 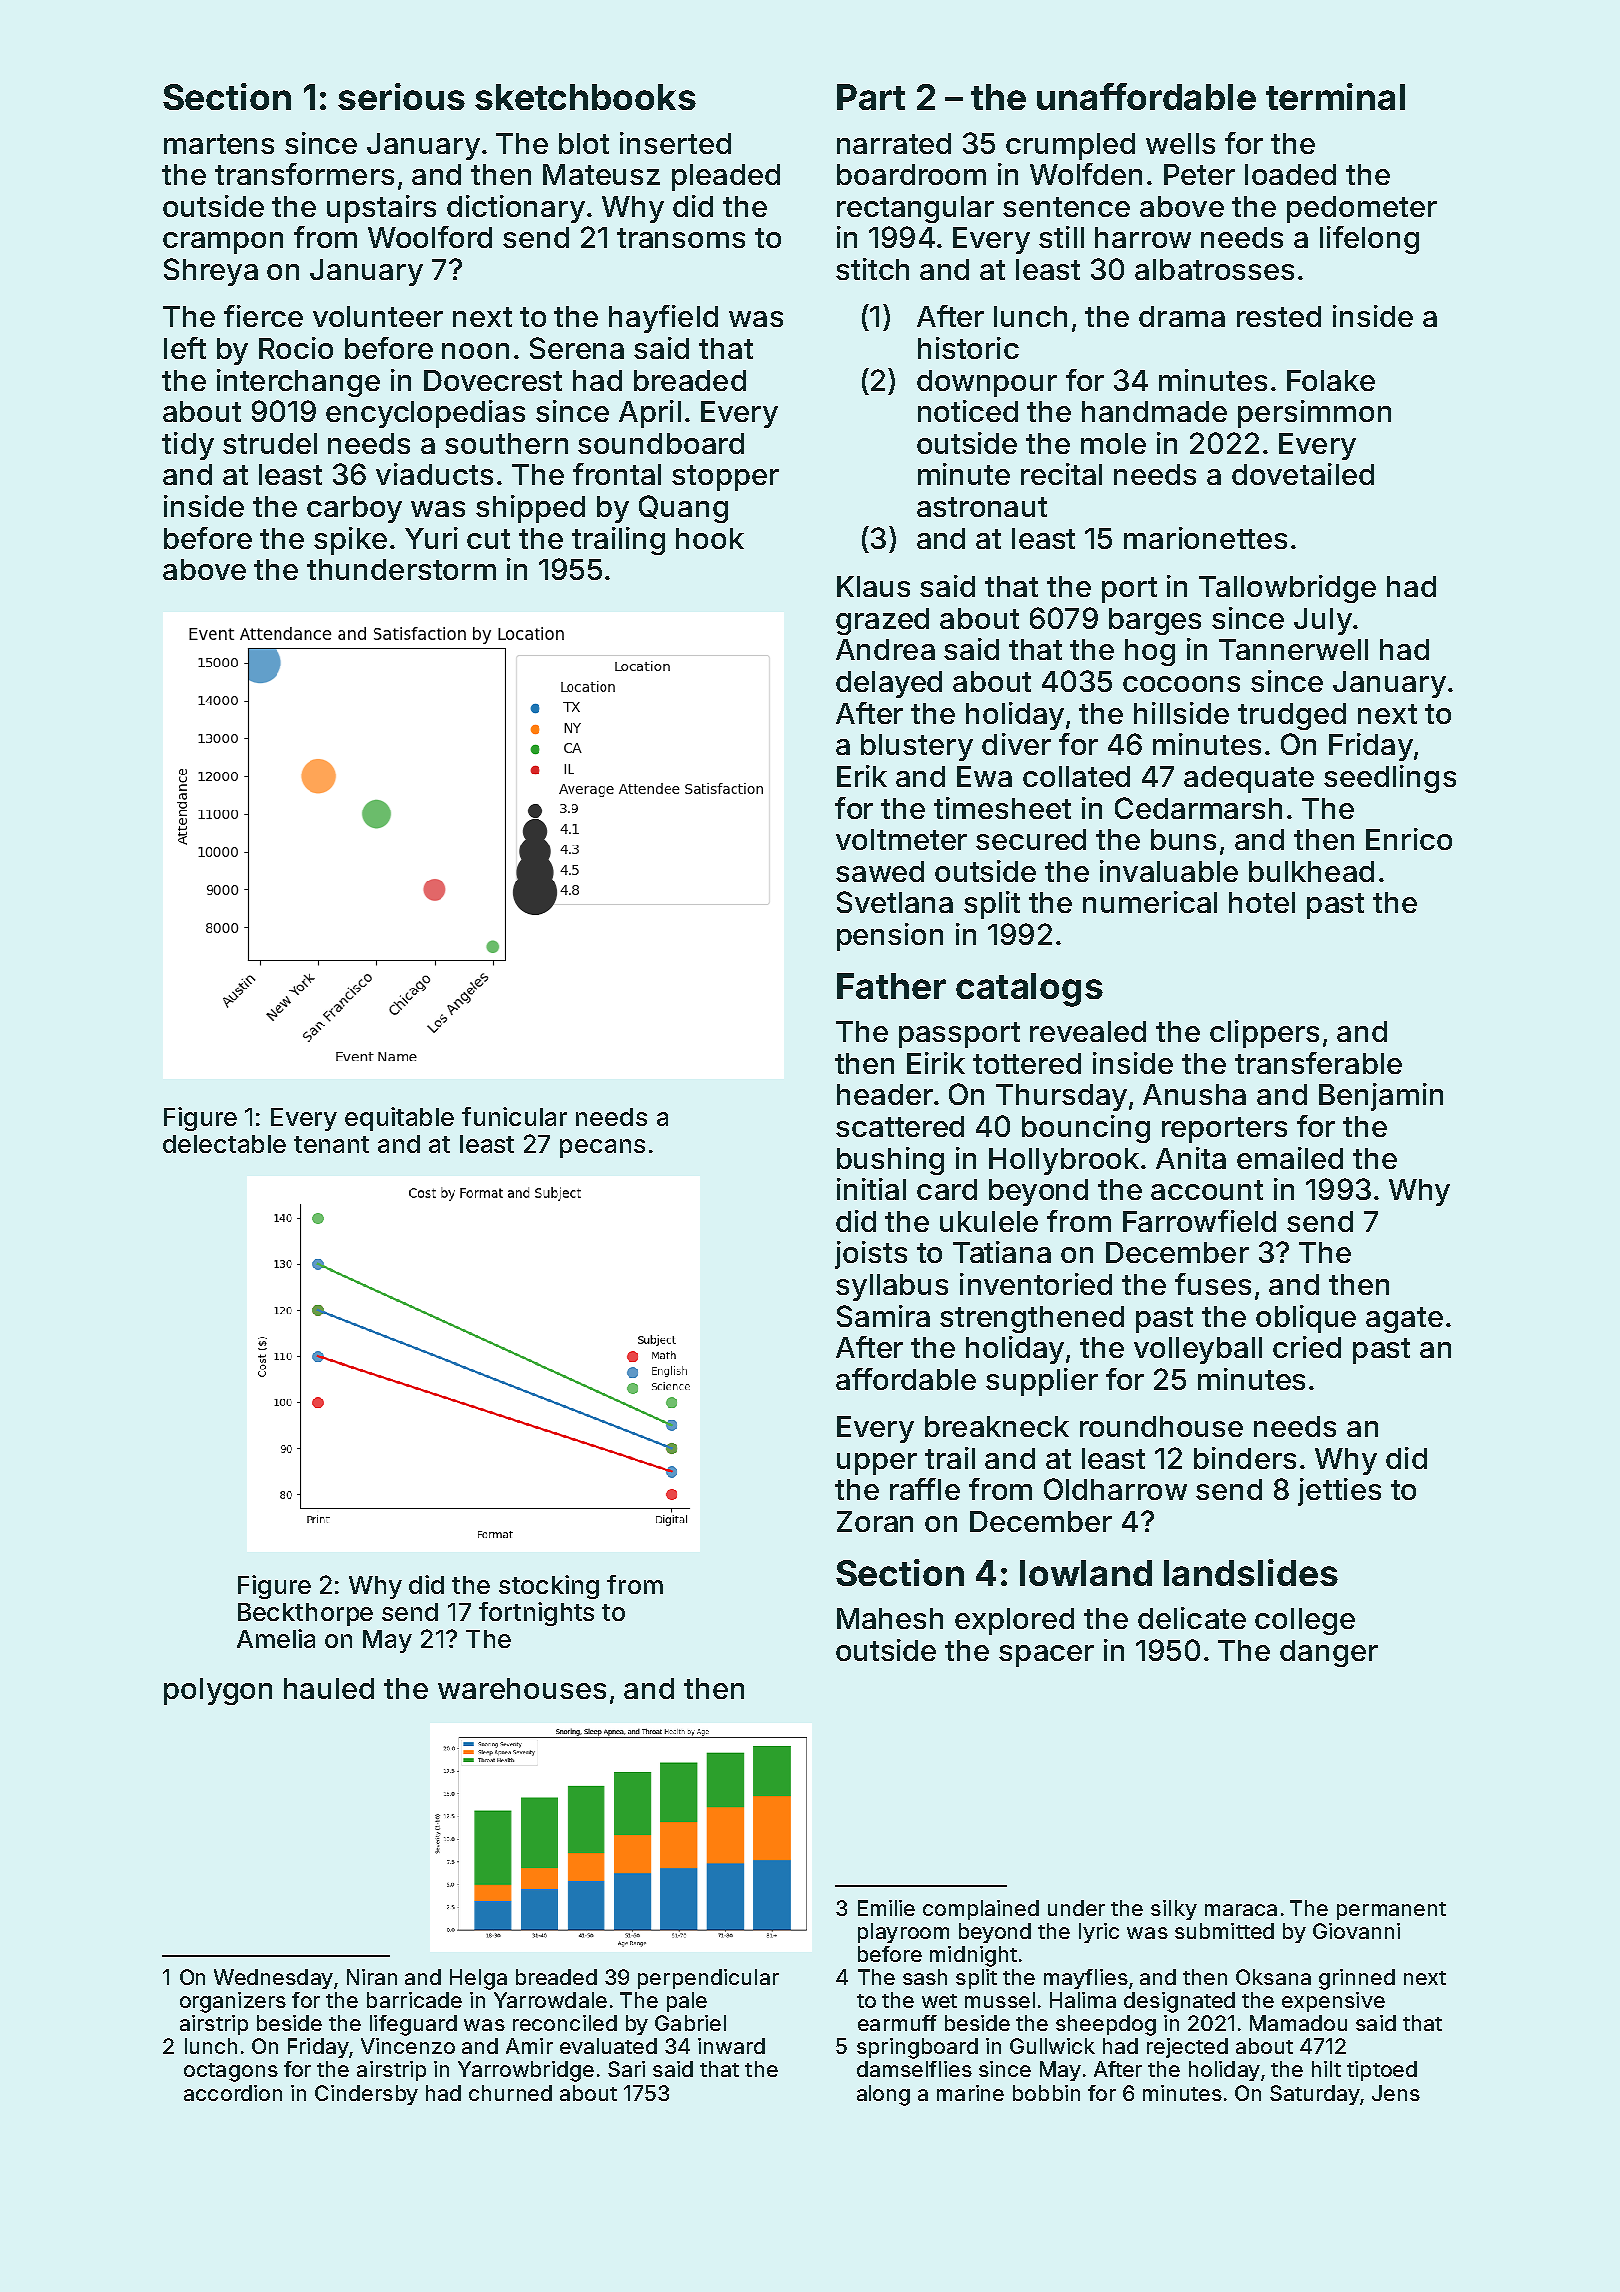 What do you see at coordinates (331, 1144) in the document?
I see `tenant` at bounding box center [331, 1144].
